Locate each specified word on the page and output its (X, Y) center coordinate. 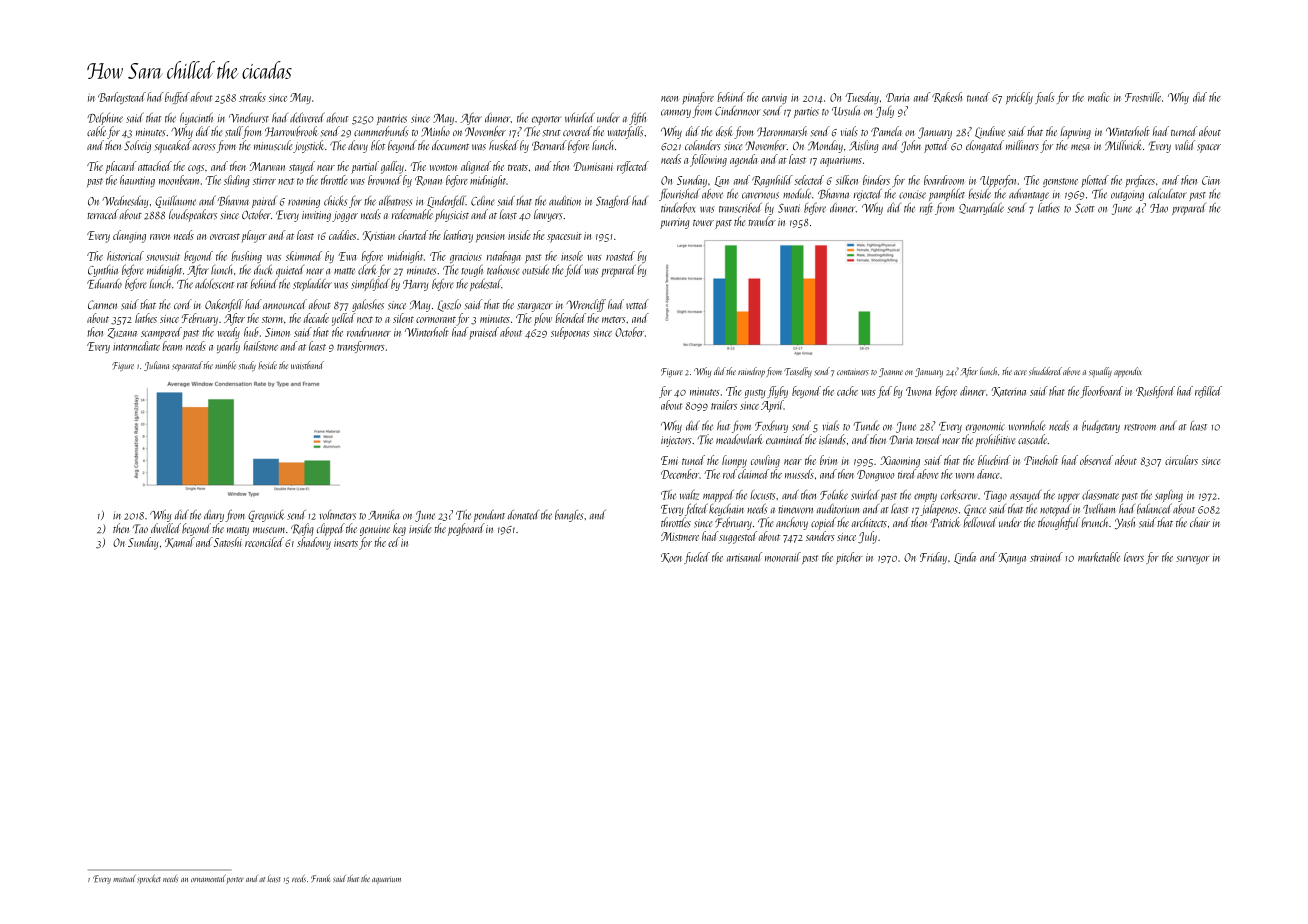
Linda (965, 558)
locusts (762, 495)
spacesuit (564, 237)
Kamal (180, 542)
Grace (975, 510)
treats (518, 167)
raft (926, 208)
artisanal (744, 557)
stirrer (264, 181)
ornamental (208, 878)
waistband (307, 365)
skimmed (304, 256)
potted (936, 146)
